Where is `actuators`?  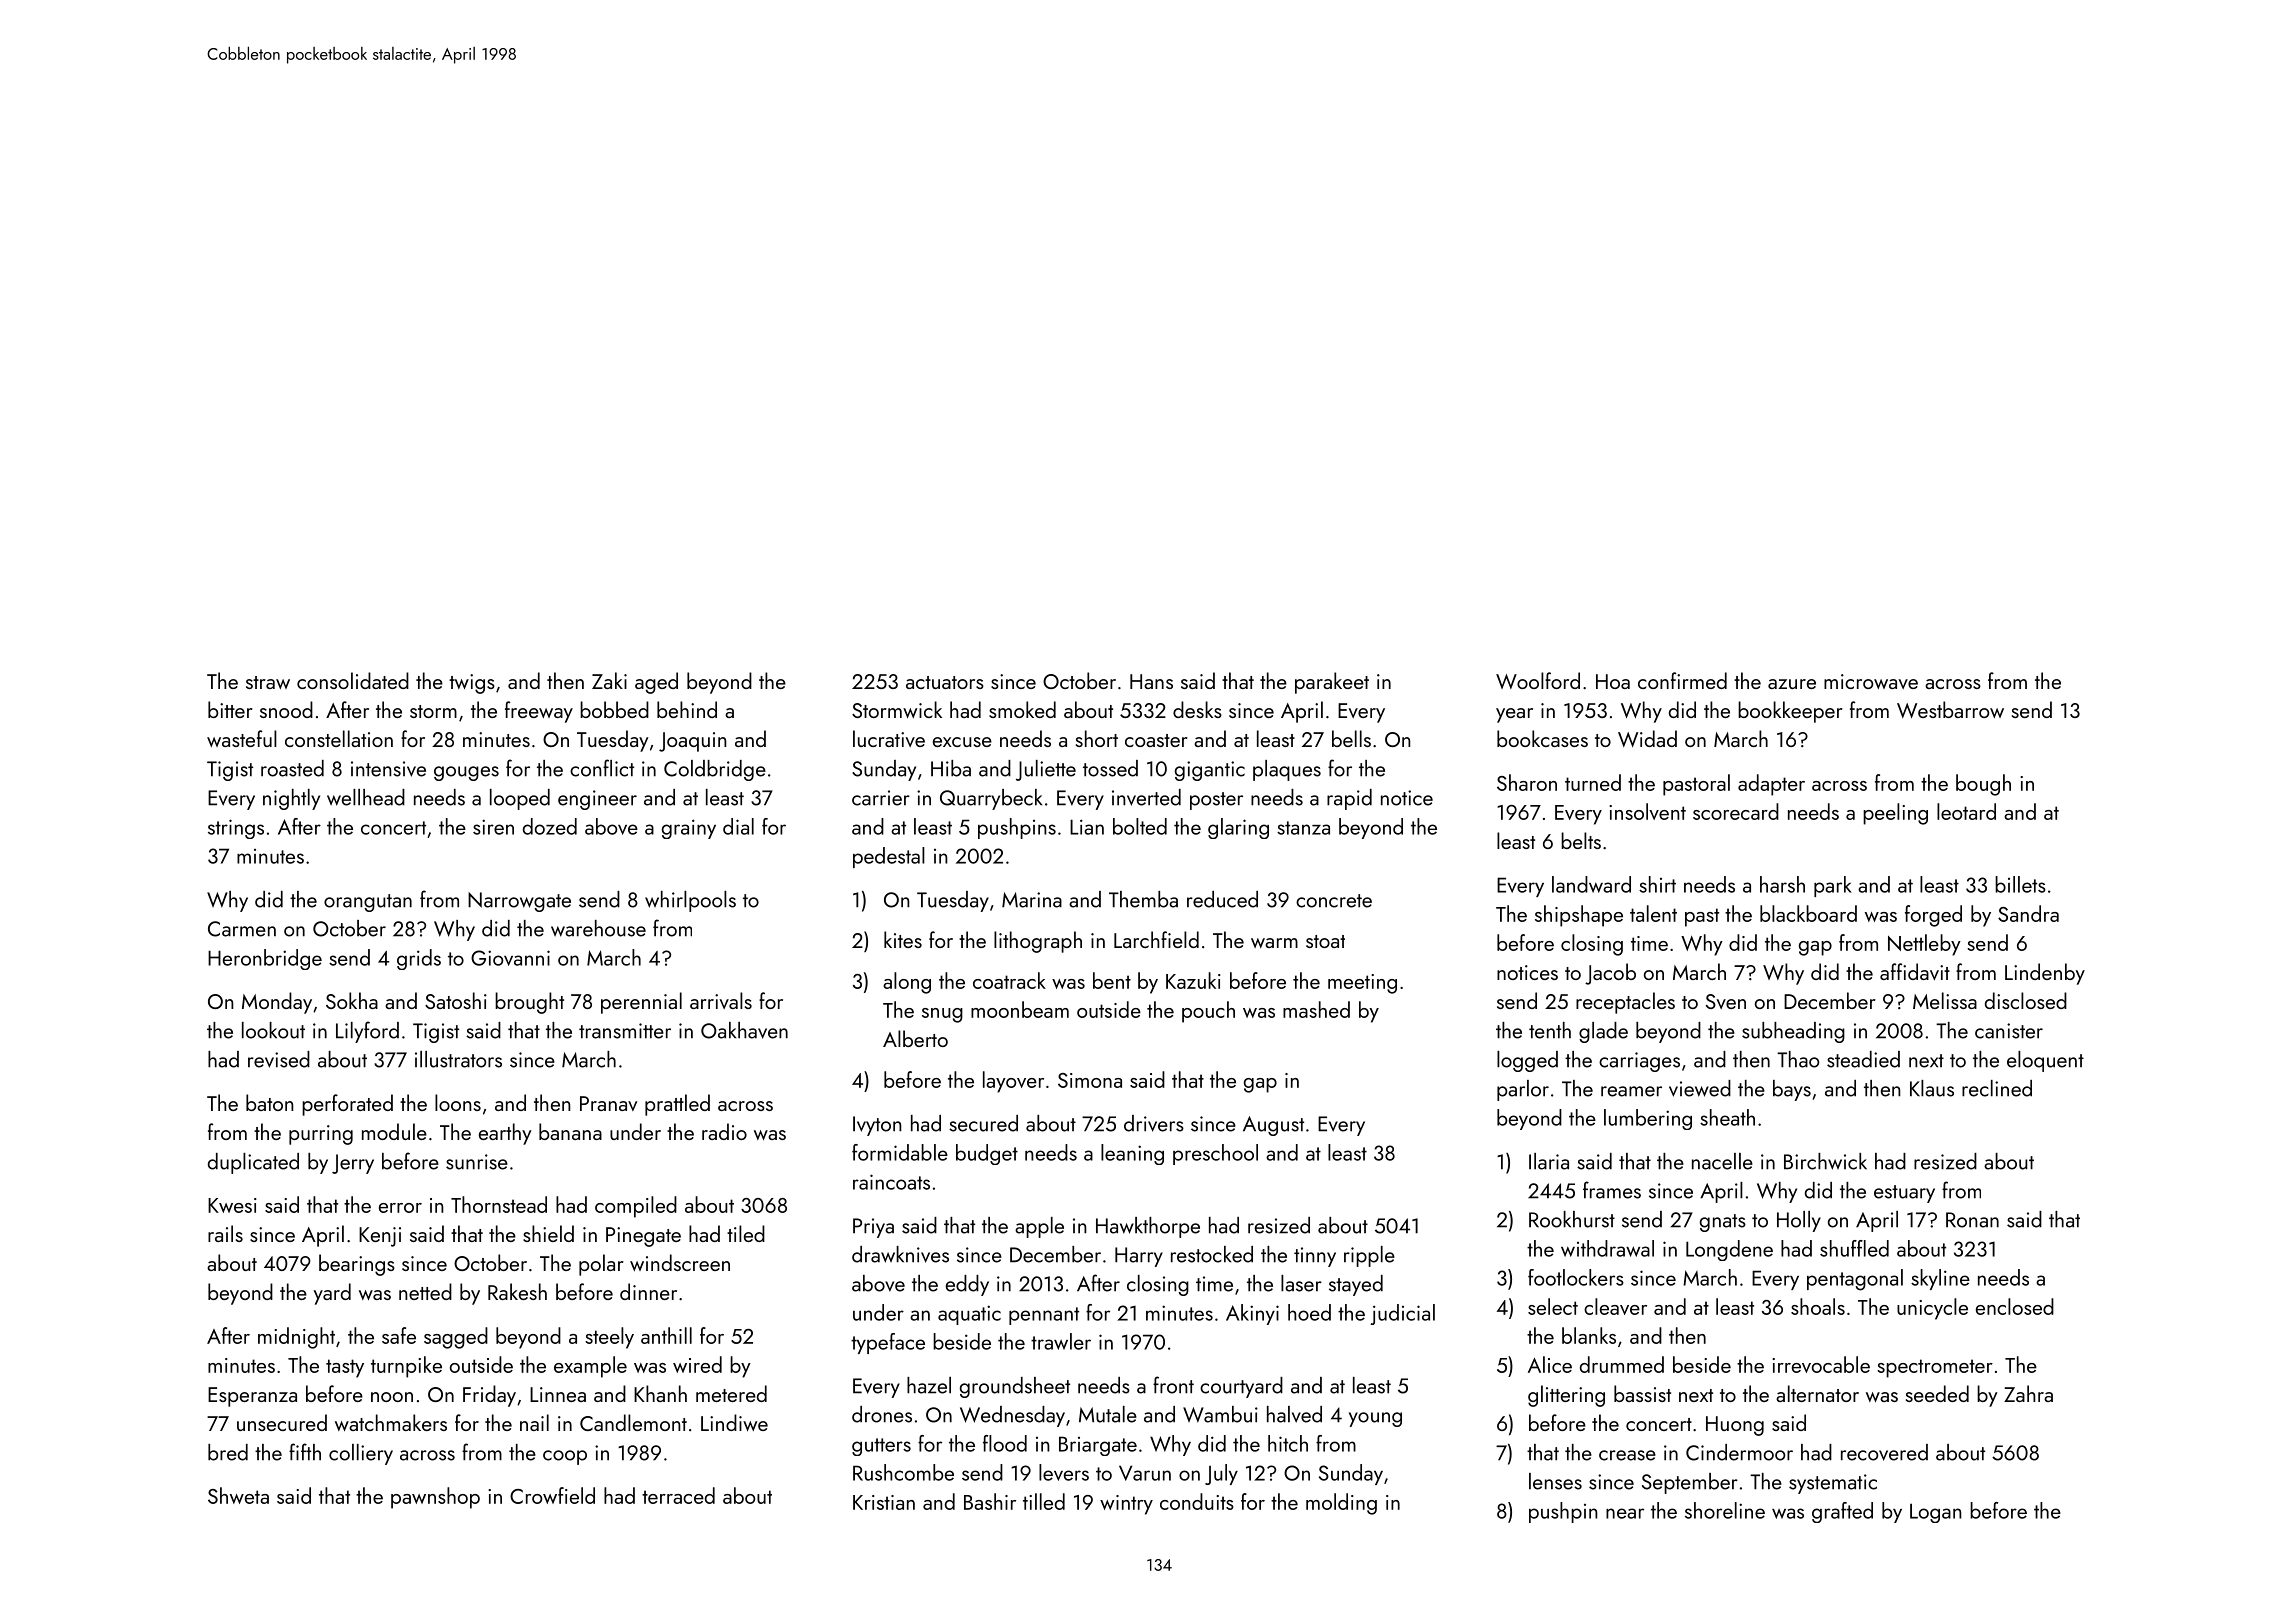
actuators is located at coordinates (945, 682).
